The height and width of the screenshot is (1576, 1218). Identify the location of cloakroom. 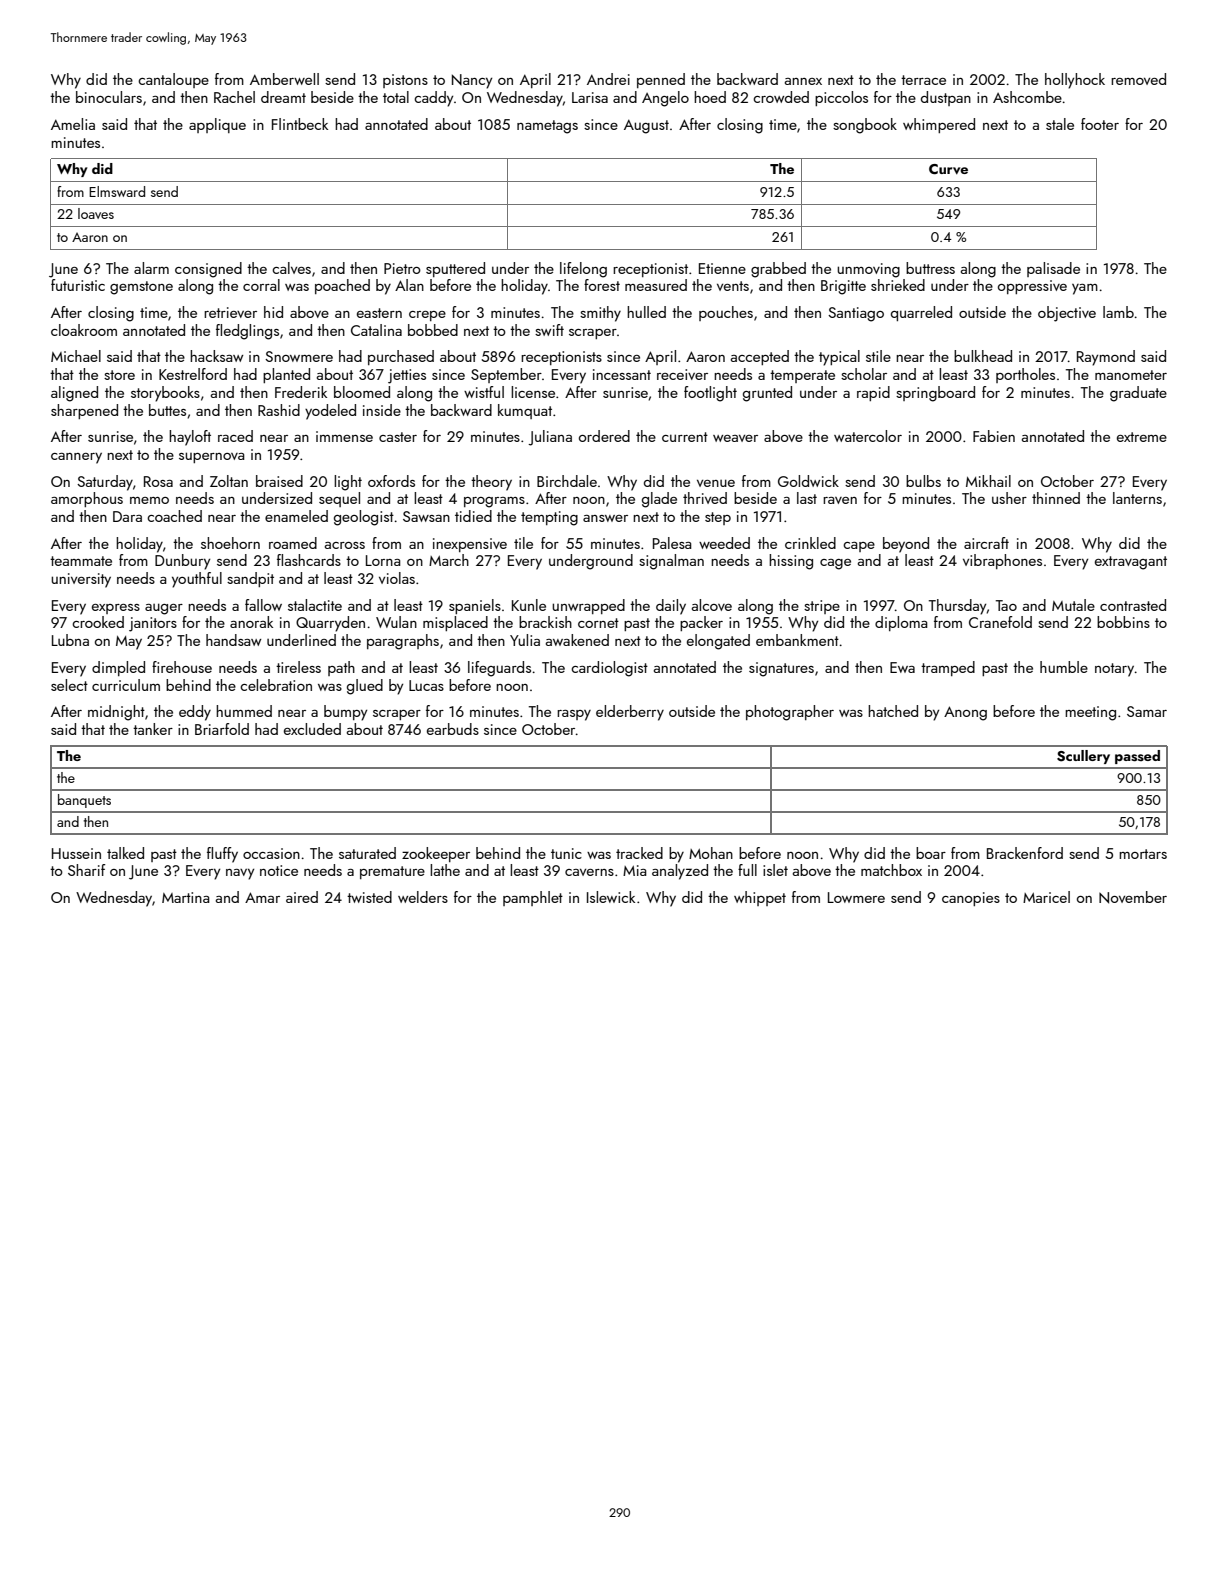
(84, 330).
